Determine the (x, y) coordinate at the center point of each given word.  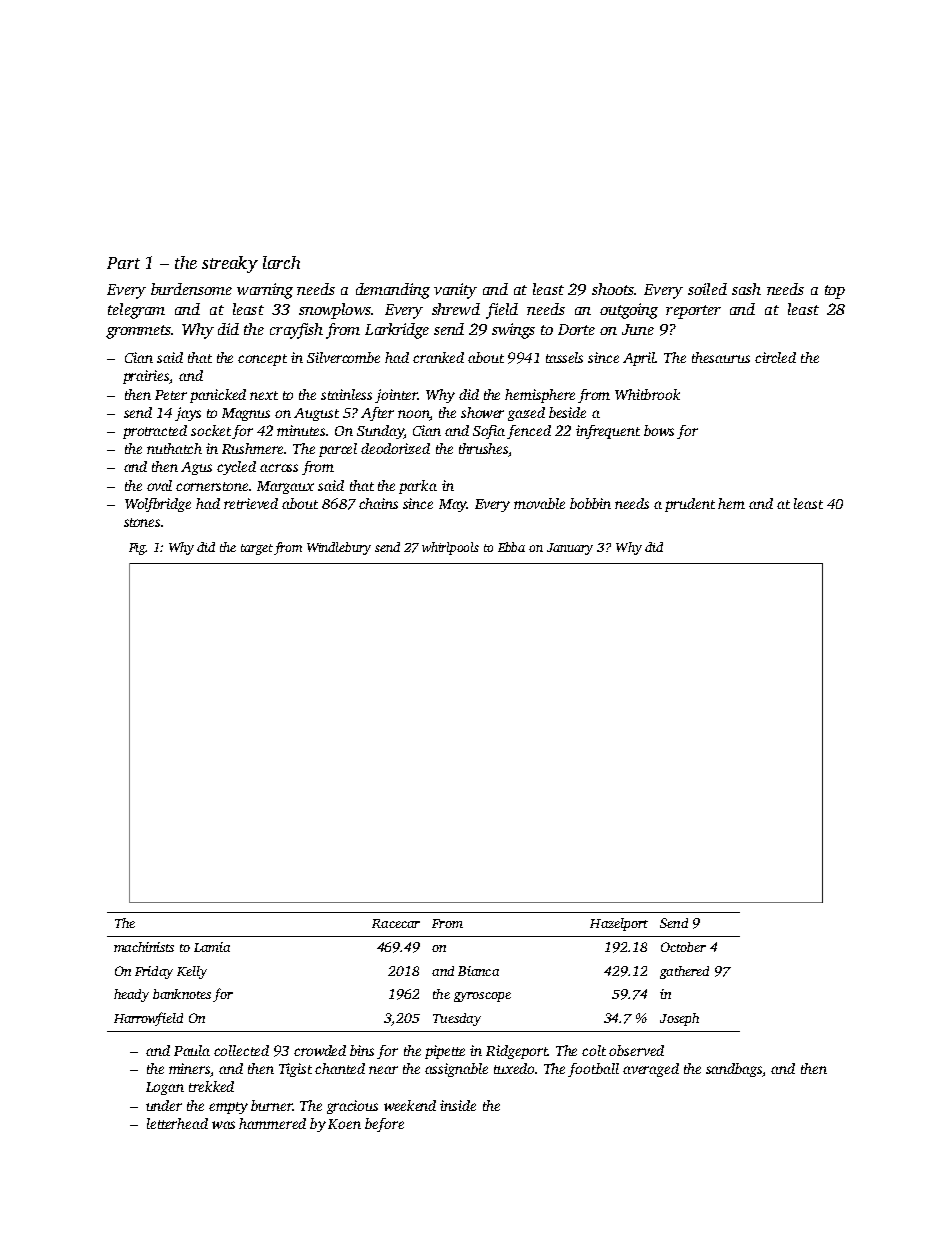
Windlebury (339, 548)
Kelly (192, 972)
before (384, 1125)
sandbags (734, 1070)
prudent (690, 505)
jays (188, 414)
